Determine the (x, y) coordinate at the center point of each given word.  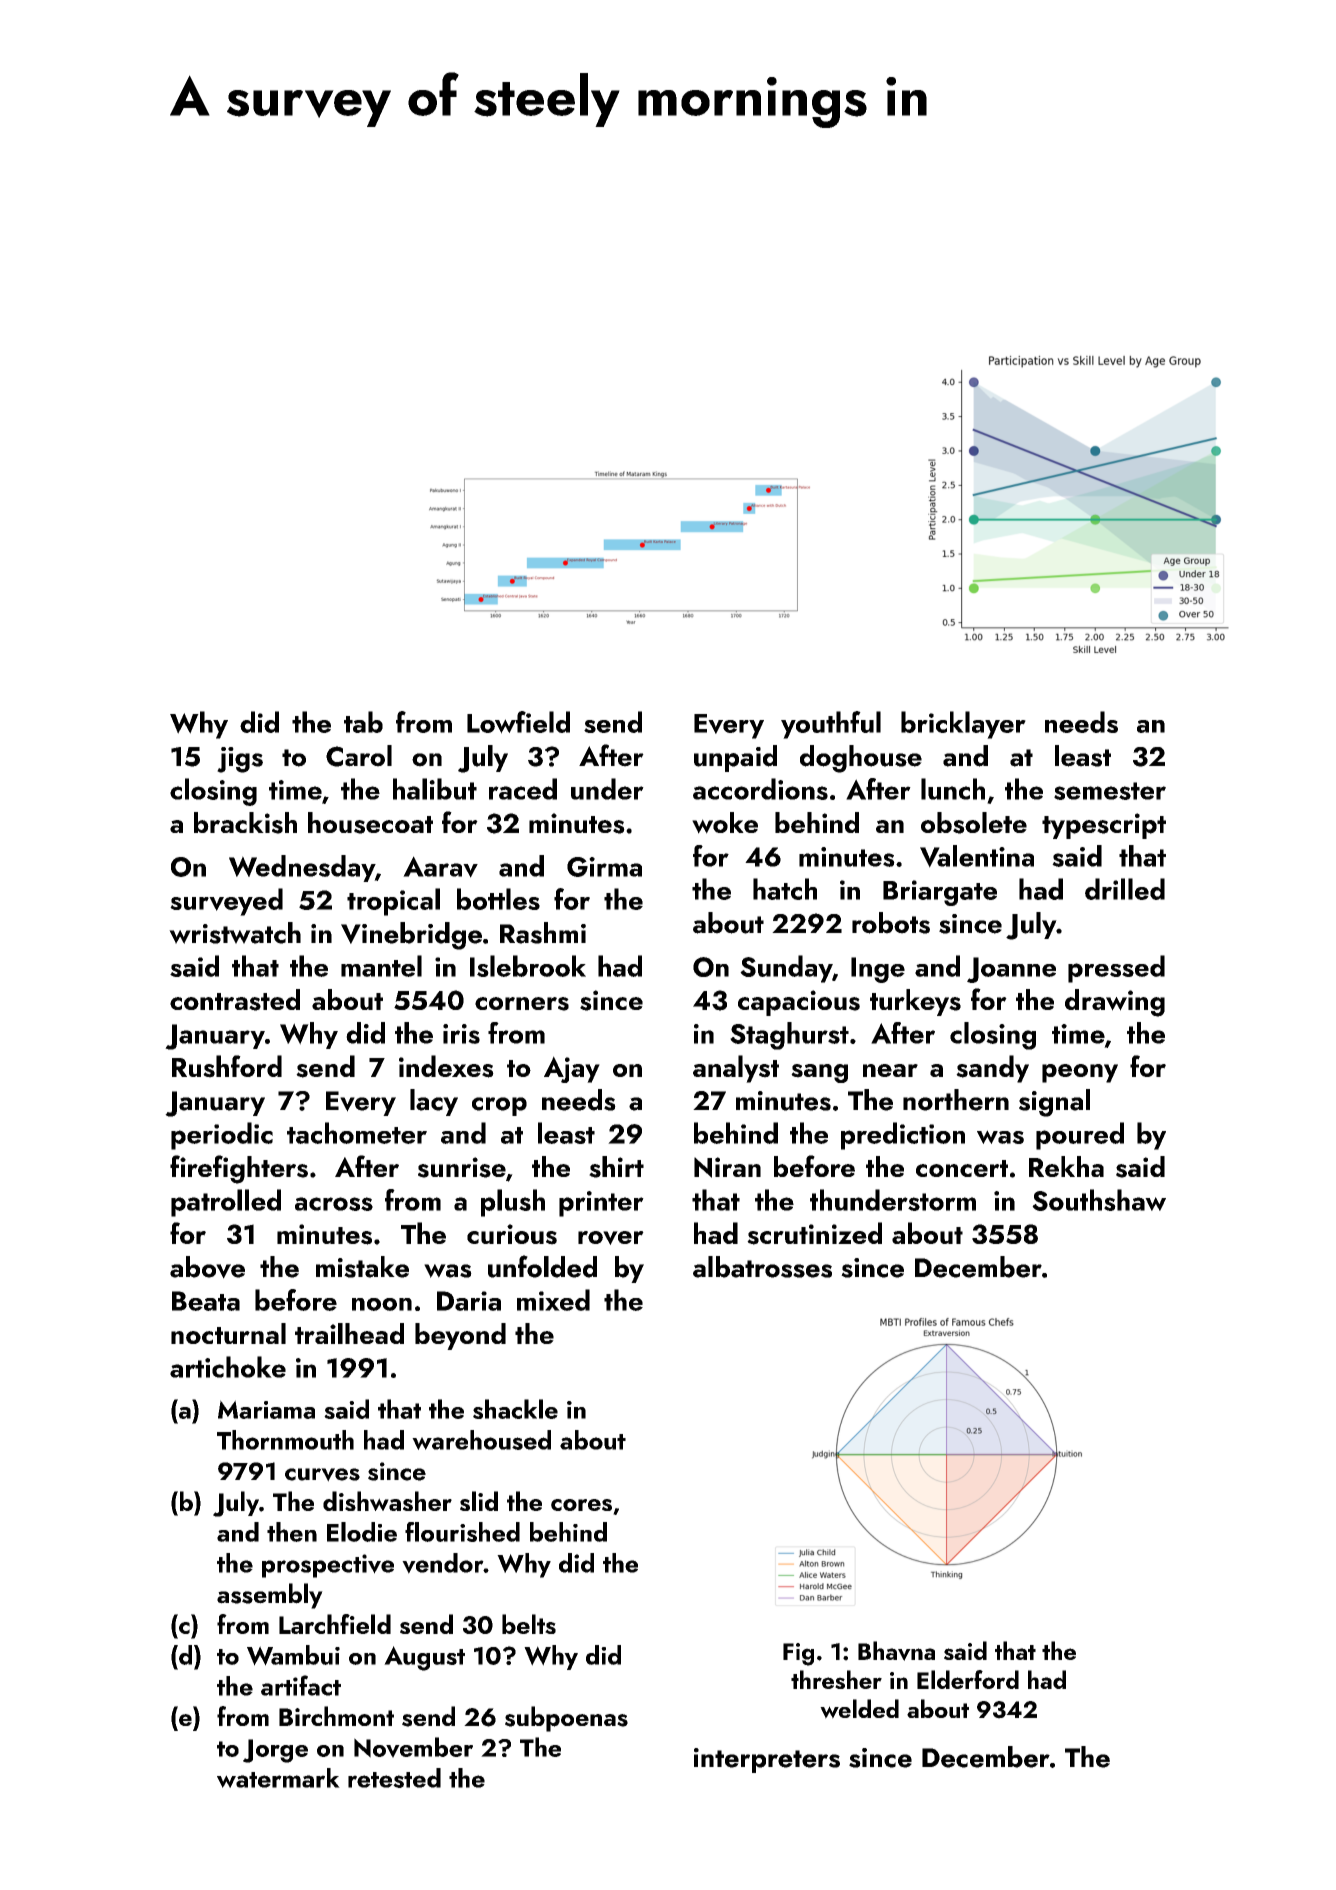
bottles (498, 899)
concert (962, 1168)
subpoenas (566, 1719)
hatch (785, 889)
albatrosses (762, 1267)
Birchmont (336, 1716)
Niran (727, 1167)
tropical (393, 902)
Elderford (968, 1679)
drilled (1125, 889)
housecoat (370, 823)
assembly (270, 1596)
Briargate (940, 893)
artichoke (228, 1367)
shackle (515, 1409)
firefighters (239, 1169)
